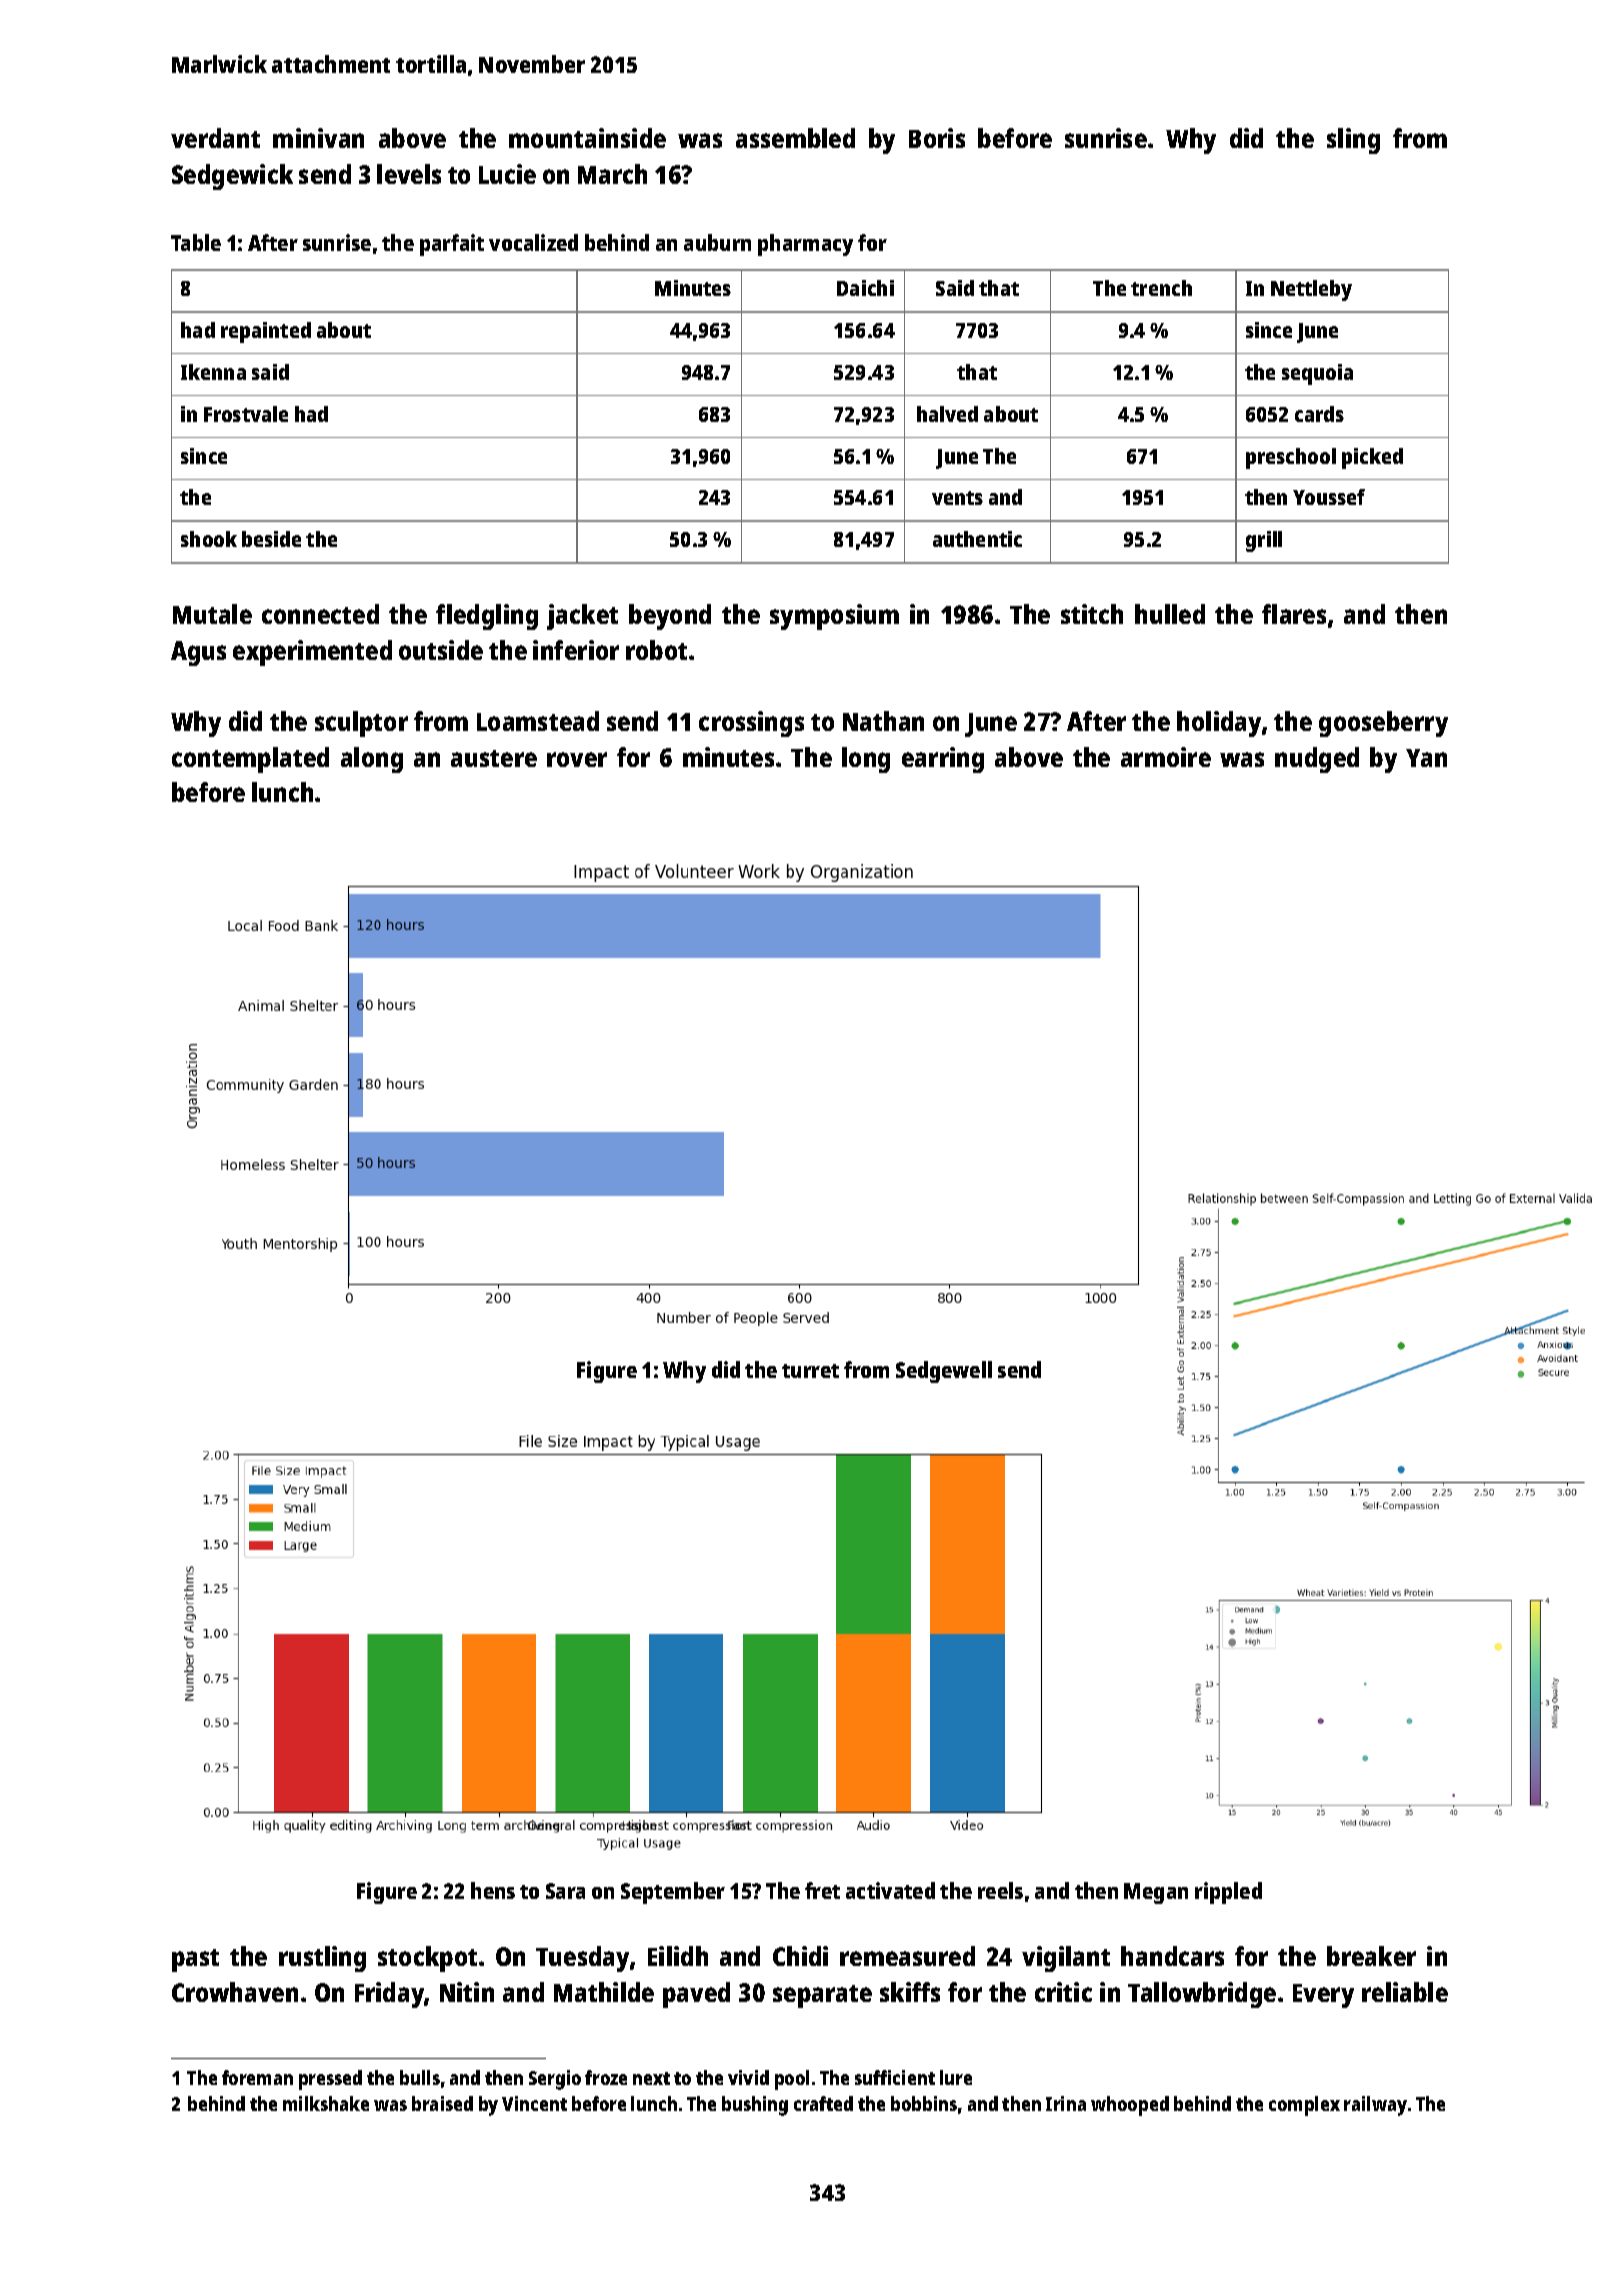 Image resolution: width=1620 pixels, height=2292 pixels. Describe the element at coordinates (442, 2103) in the screenshot. I see `braised` at that location.
